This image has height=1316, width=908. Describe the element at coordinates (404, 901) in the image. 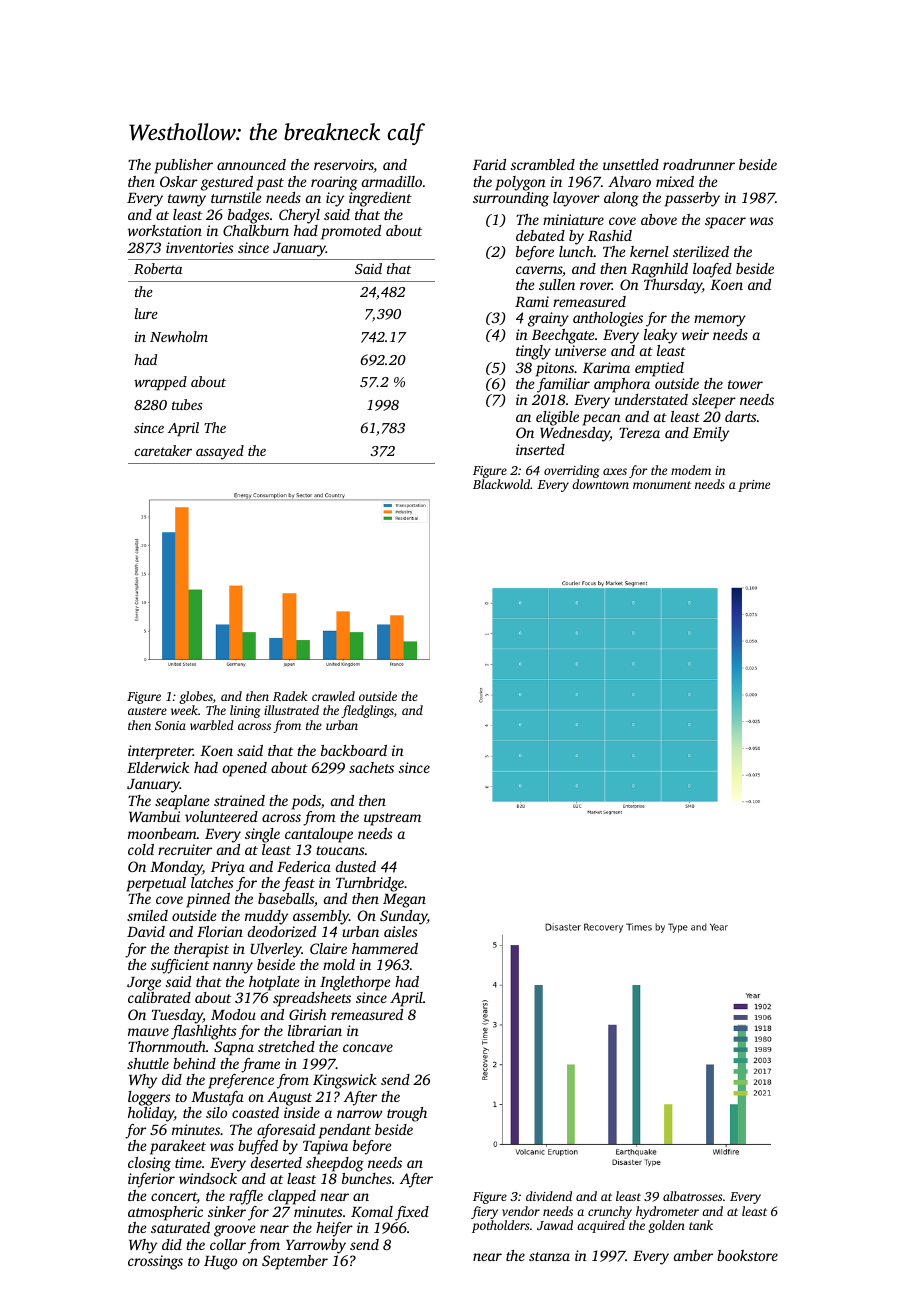

I see `Megan` at that location.
